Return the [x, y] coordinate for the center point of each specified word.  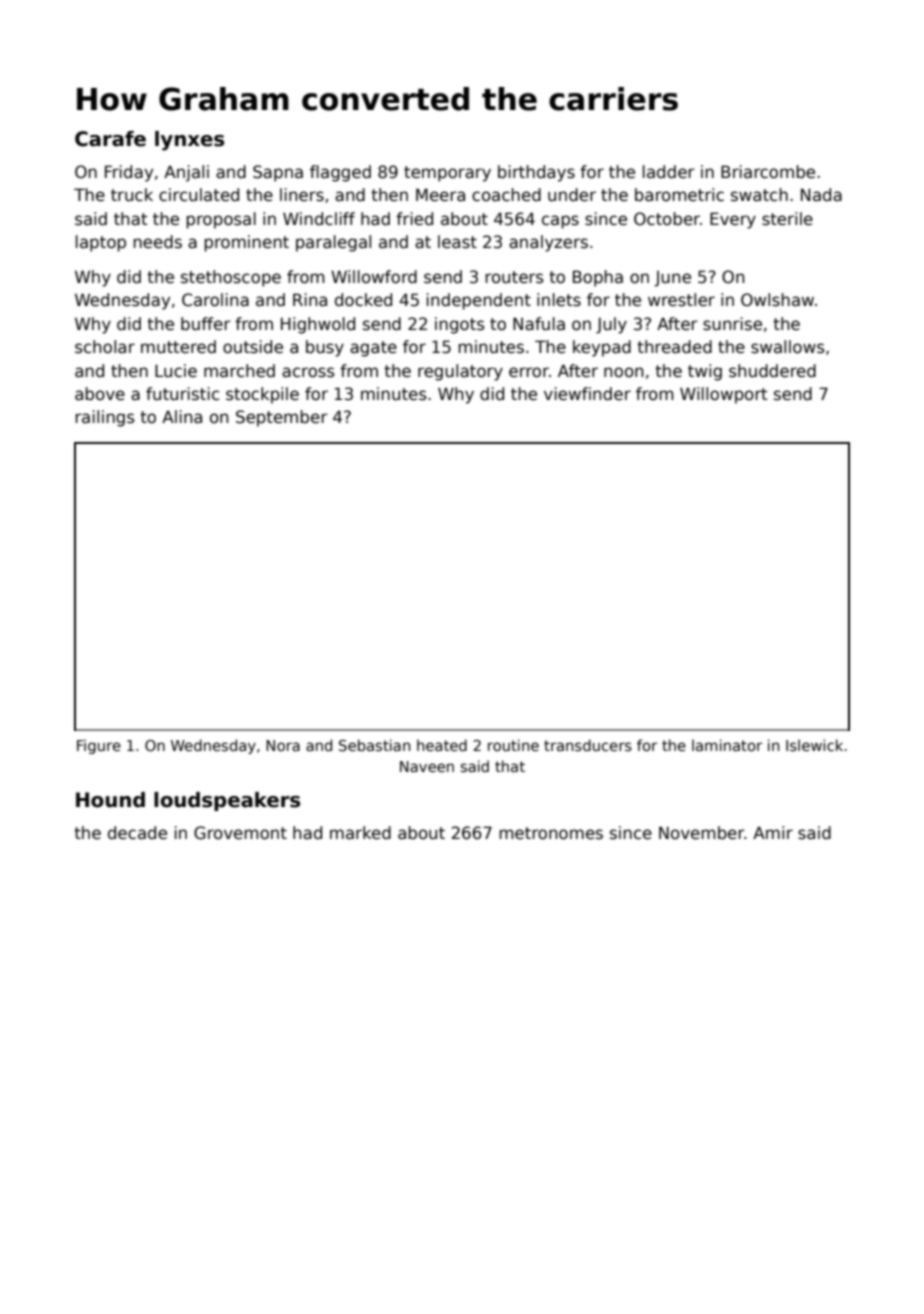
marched [239, 371]
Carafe [110, 139]
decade [137, 833]
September [282, 418]
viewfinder [587, 394]
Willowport [723, 395]
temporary [447, 174]
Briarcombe [768, 172]
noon [623, 372]
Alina [182, 417]
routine [513, 745]
